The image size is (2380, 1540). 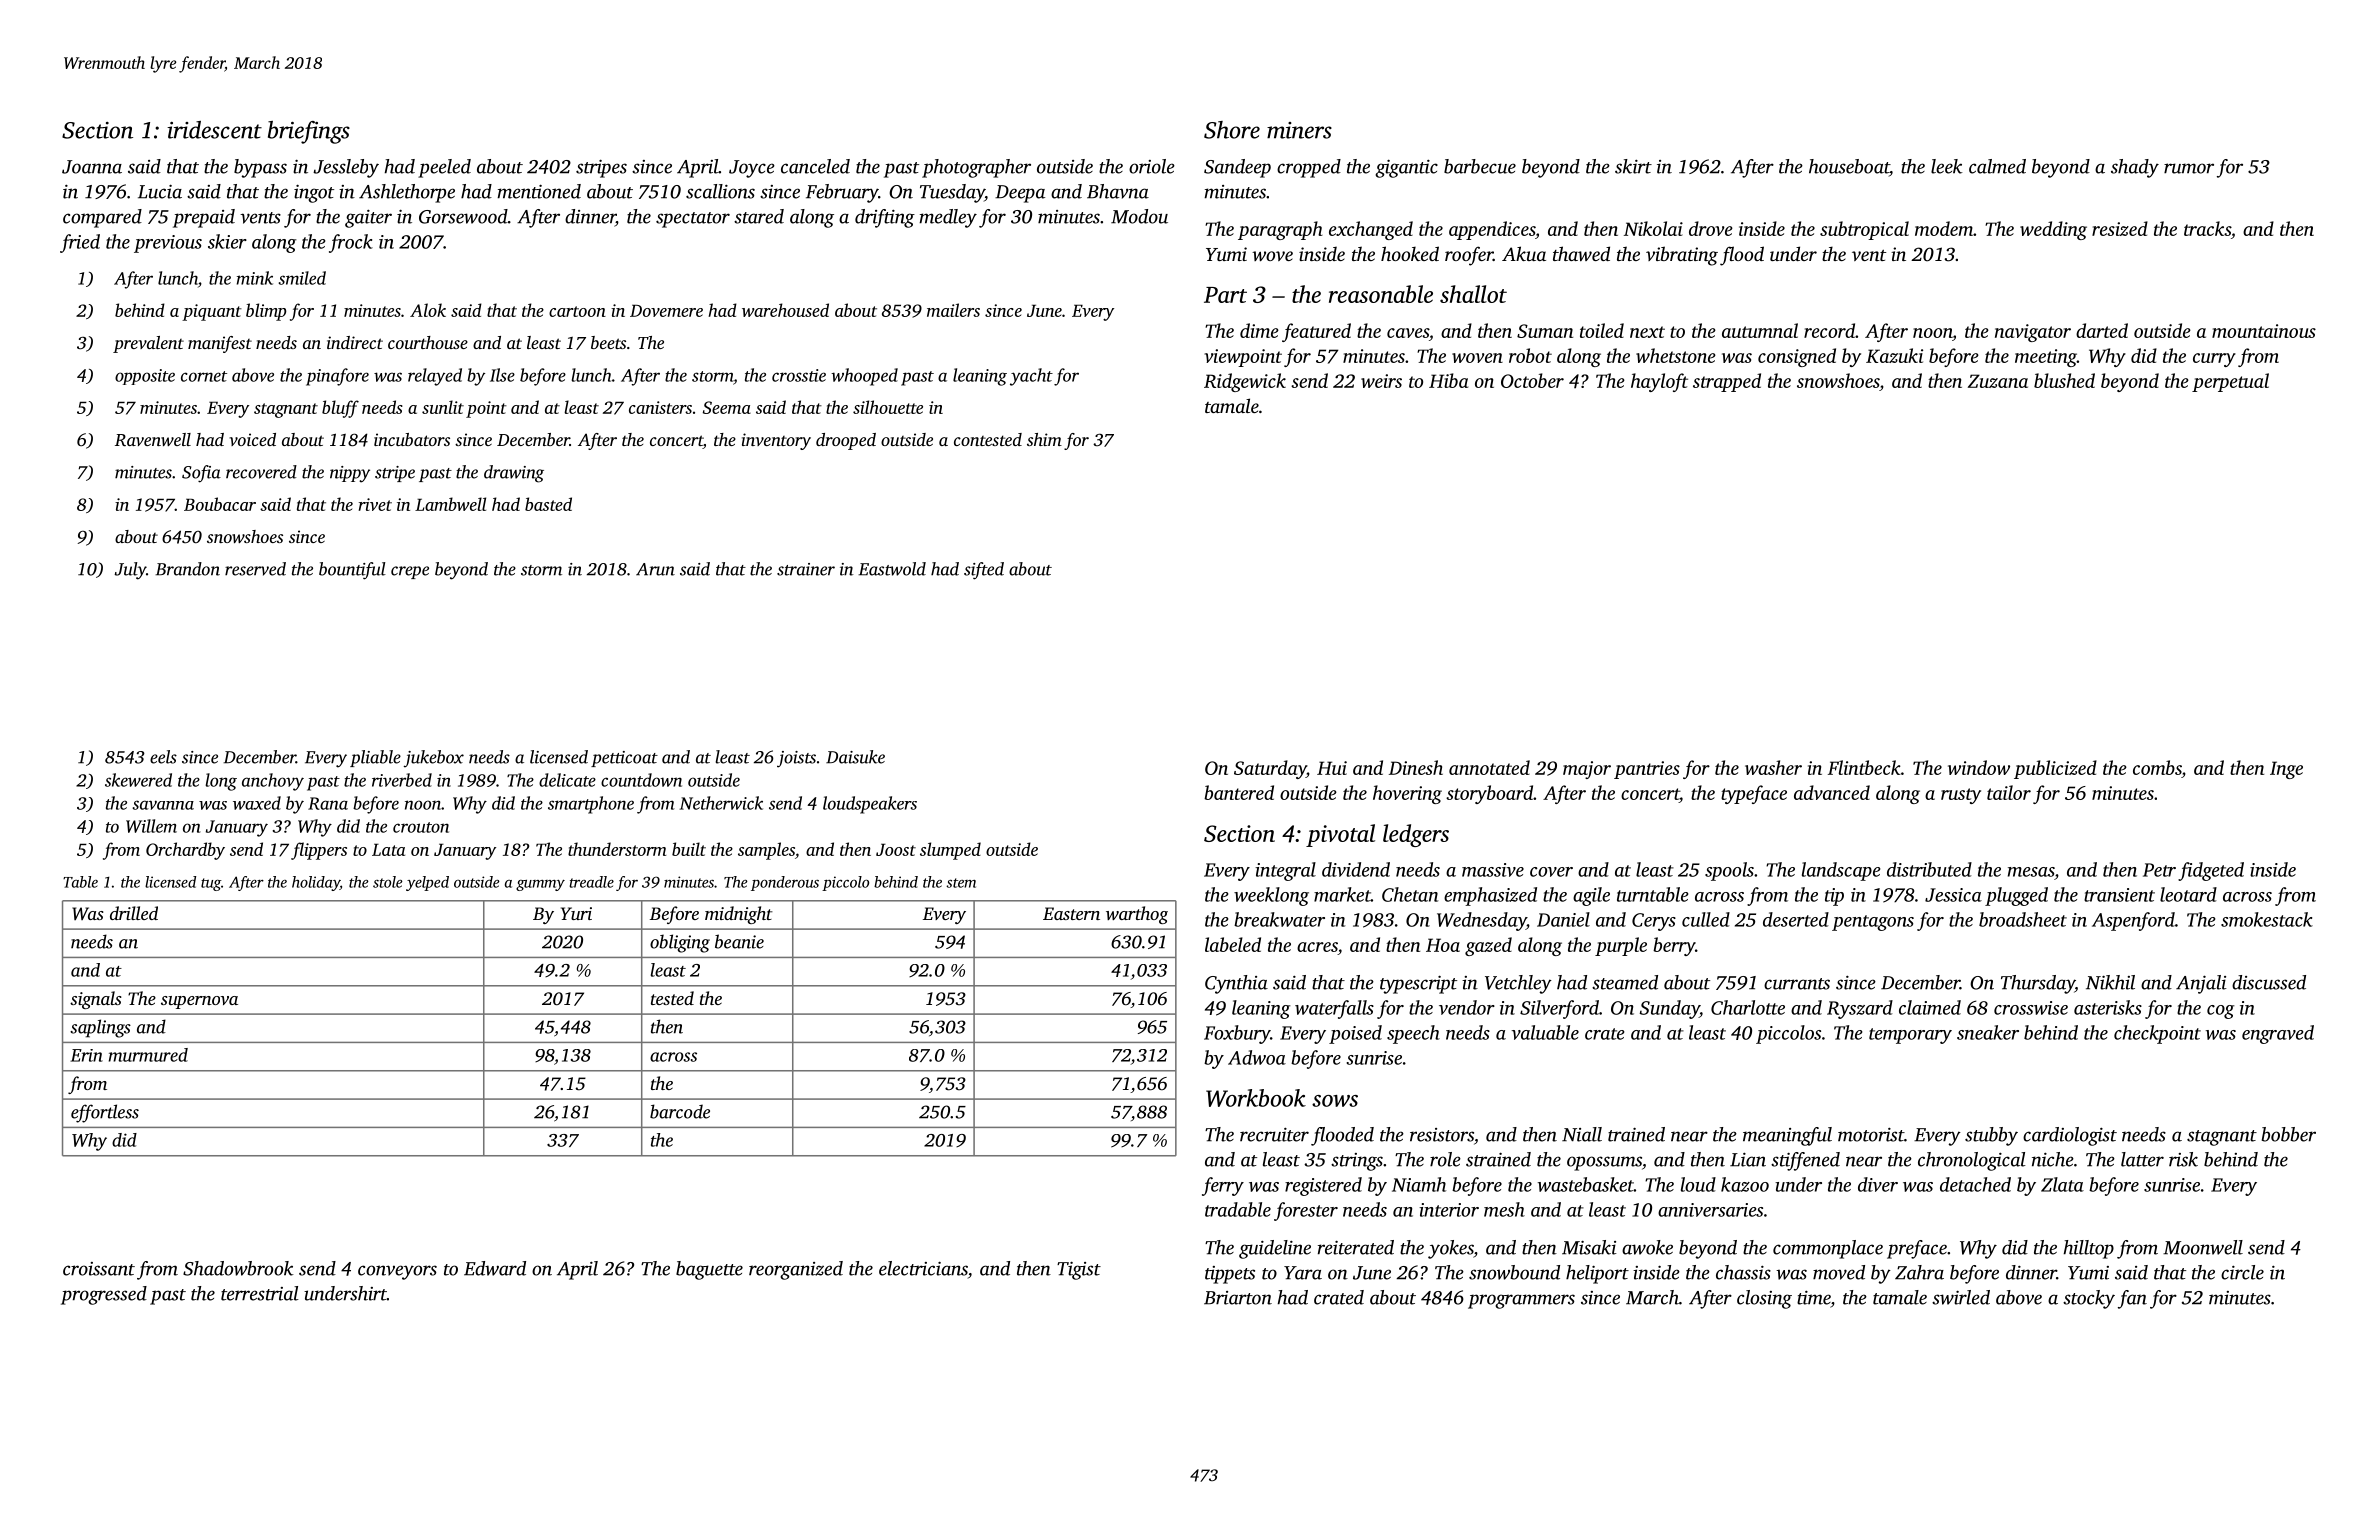 What do you see at coordinates (99, 1269) in the screenshot?
I see `croissant` at bounding box center [99, 1269].
